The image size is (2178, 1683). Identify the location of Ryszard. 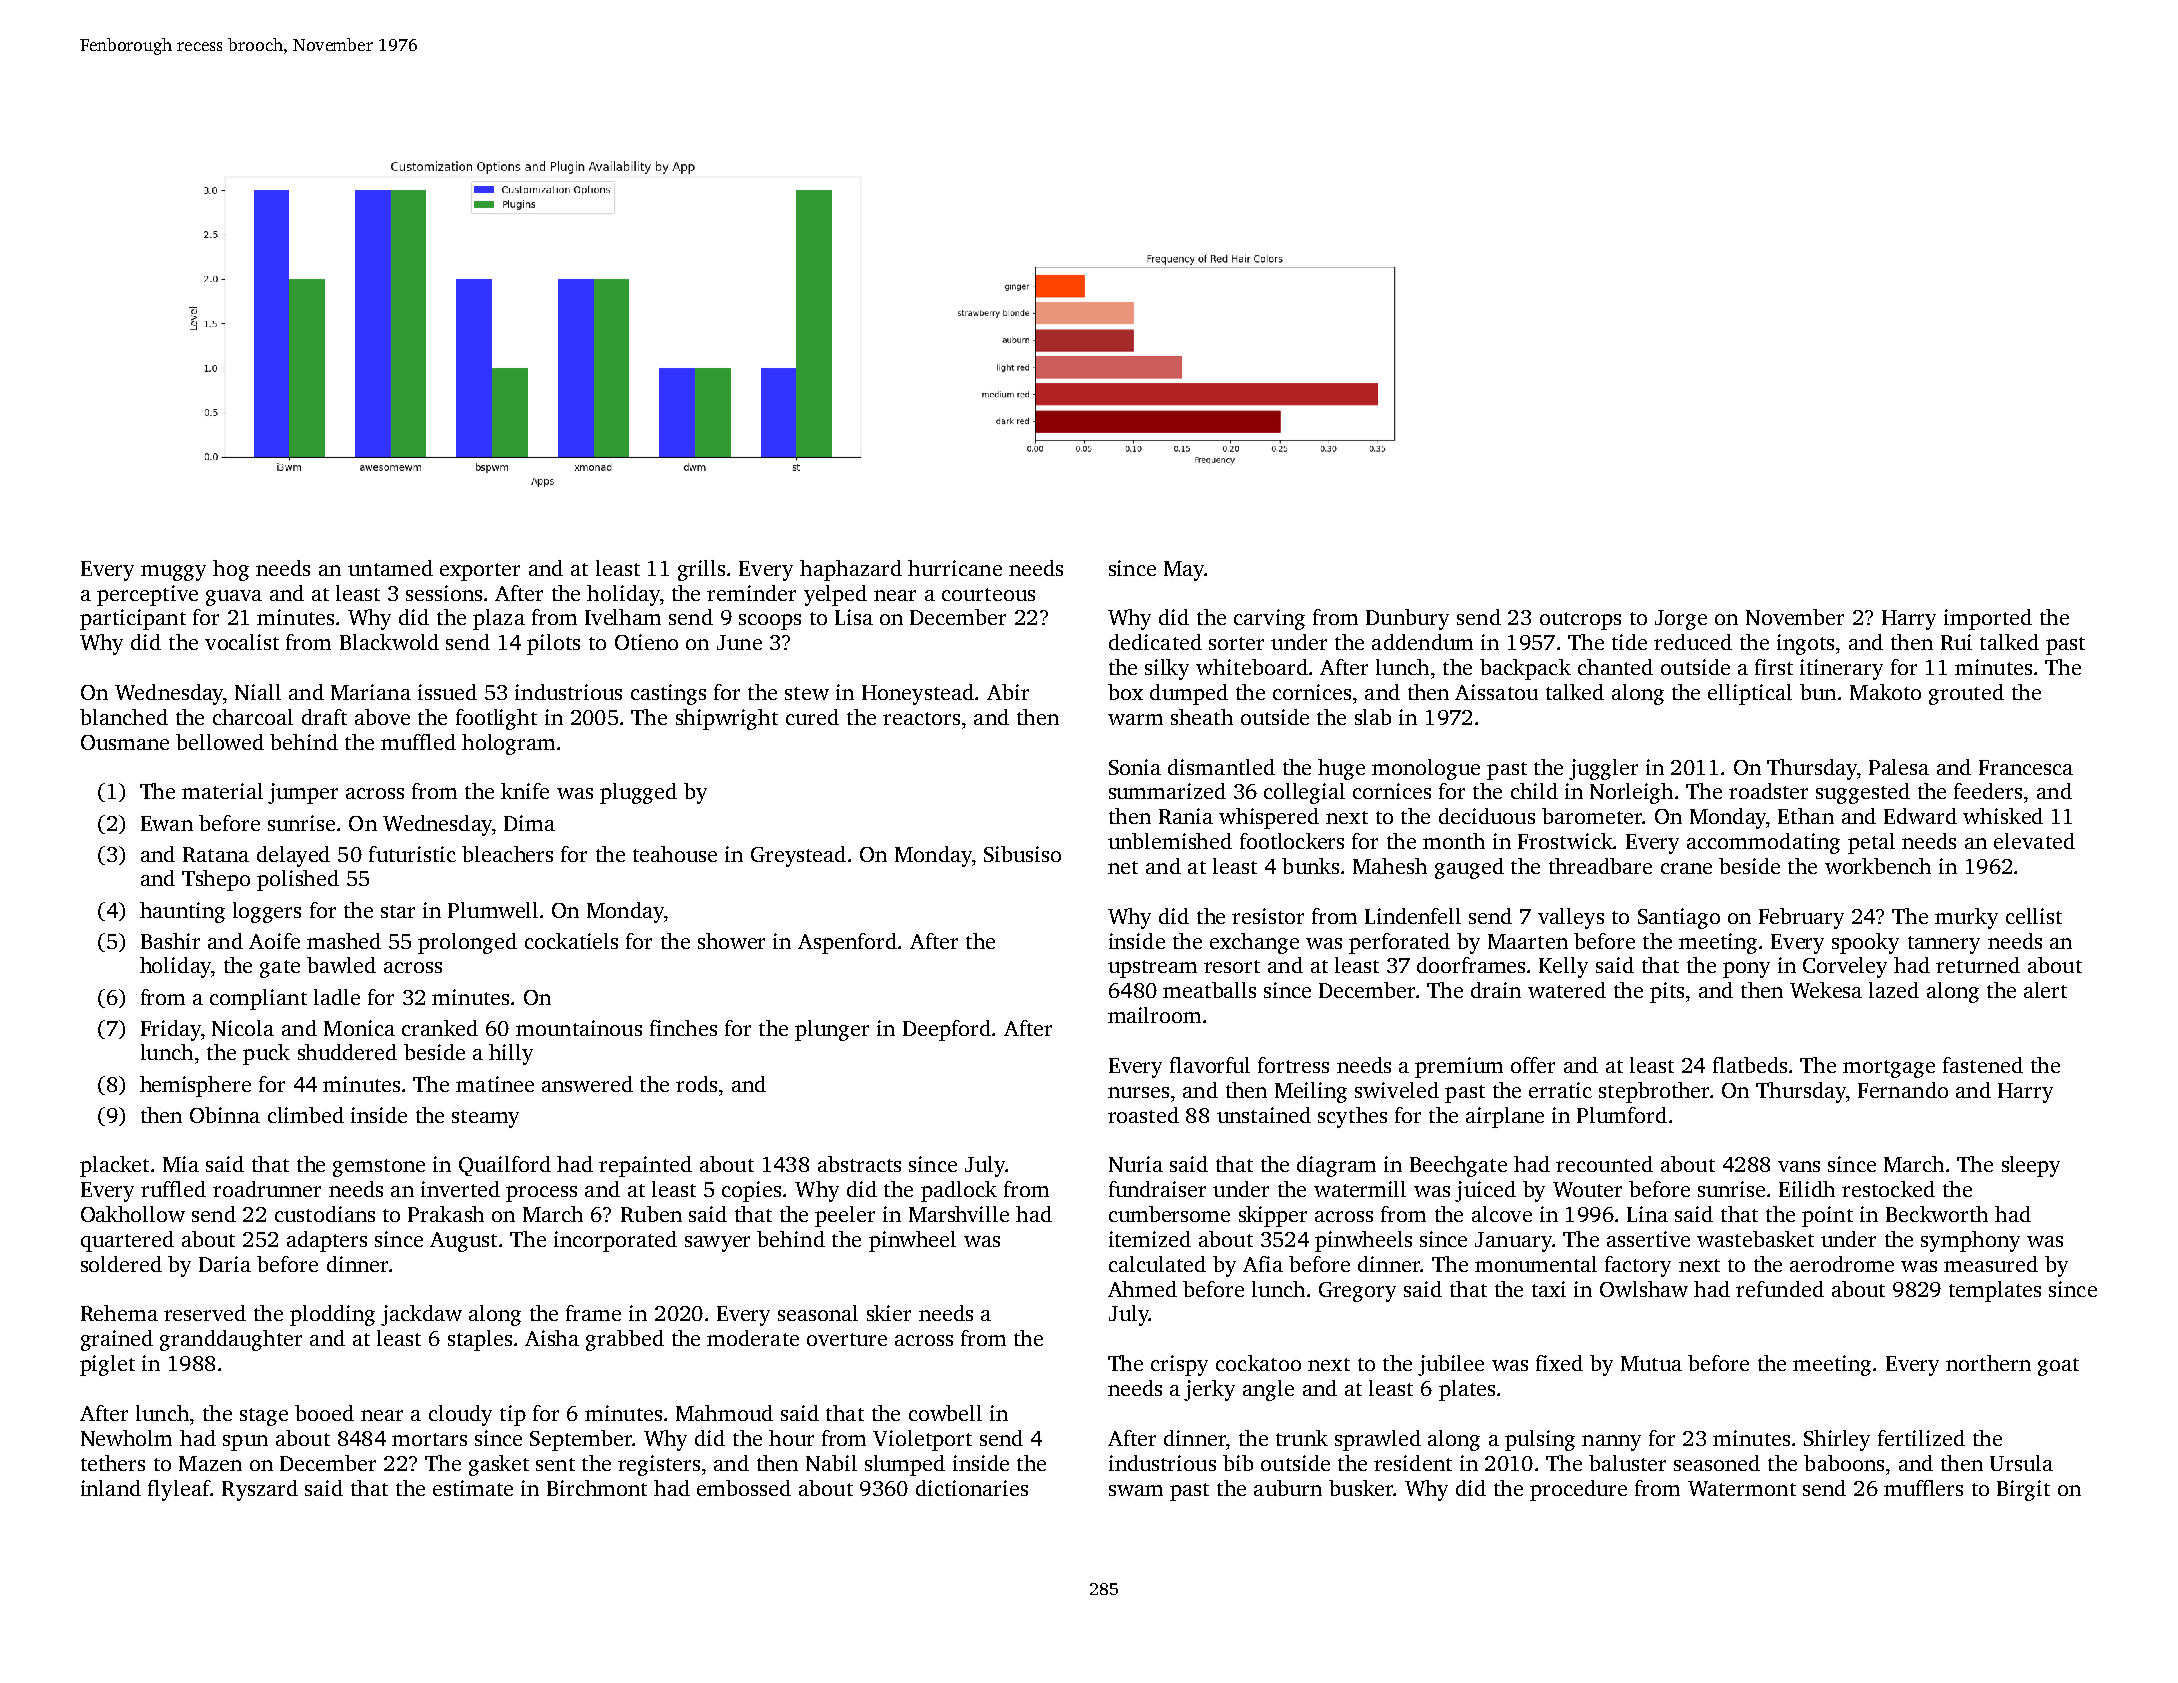
(260, 1490).
